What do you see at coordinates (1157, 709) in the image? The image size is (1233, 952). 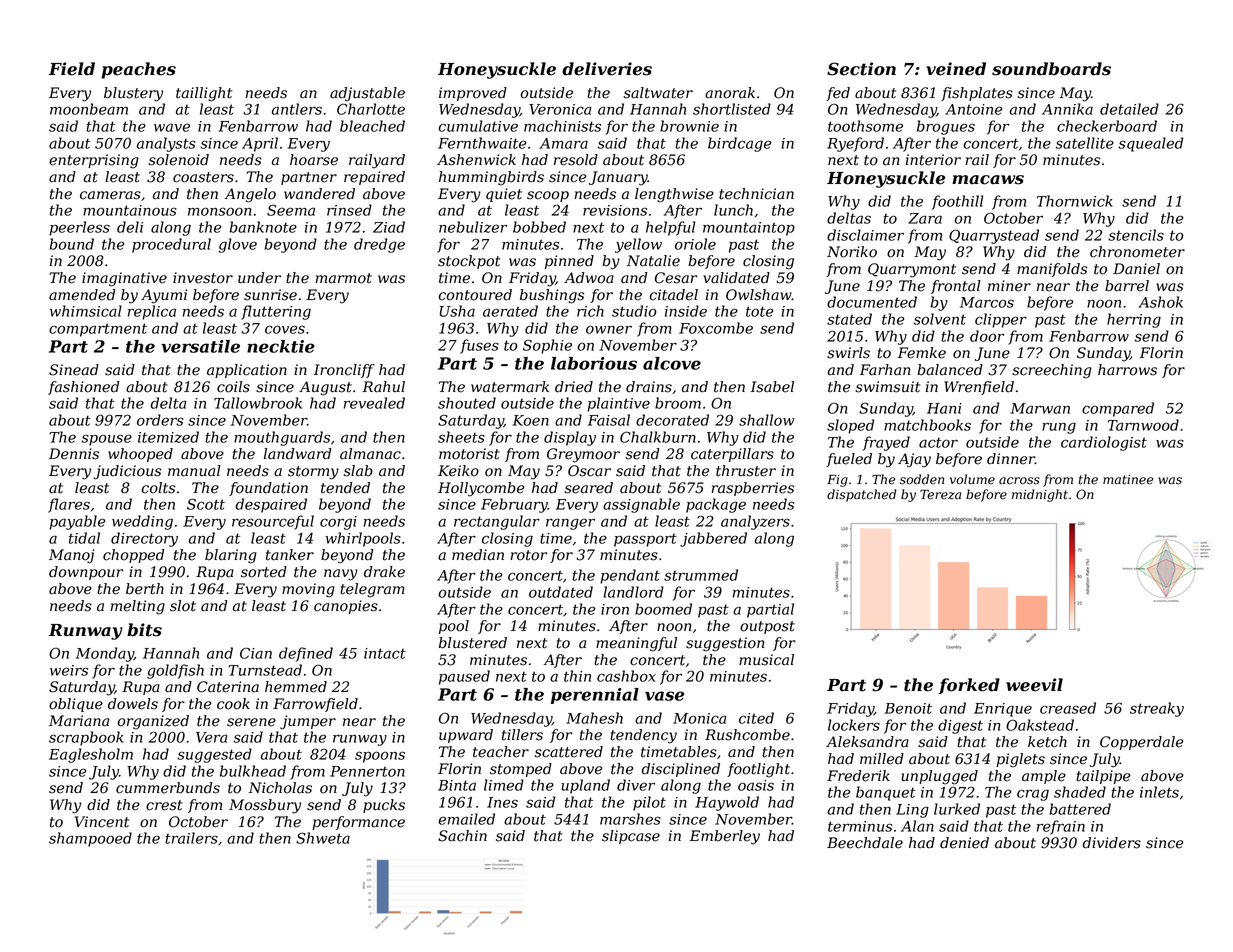 I see `streaky` at bounding box center [1157, 709].
